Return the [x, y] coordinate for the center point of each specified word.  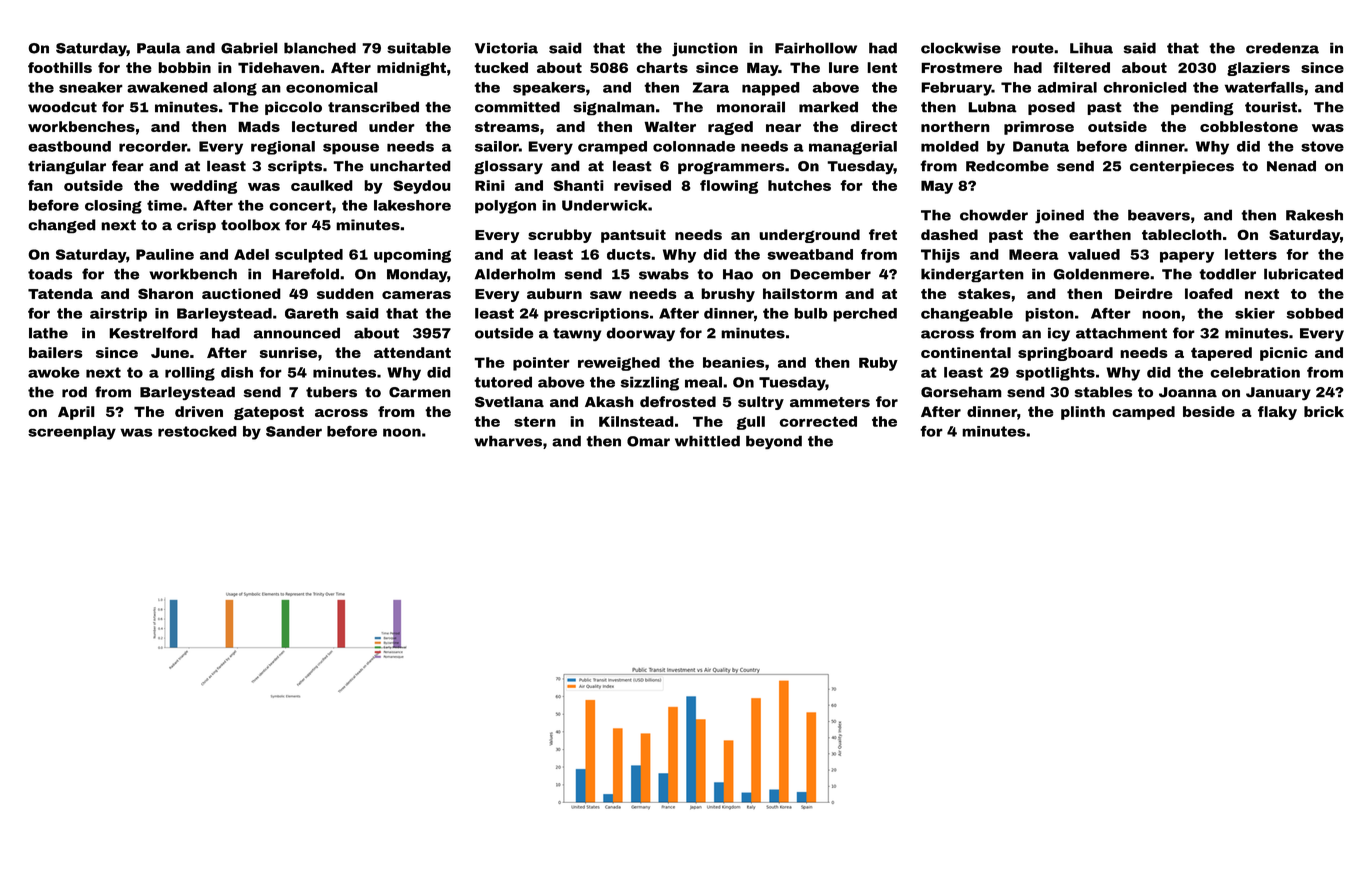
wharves [508, 441]
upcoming [412, 256]
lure [844, 67]
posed [1051, 108]
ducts [629, 254]
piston [1049, 315]
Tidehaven [279, 67]
